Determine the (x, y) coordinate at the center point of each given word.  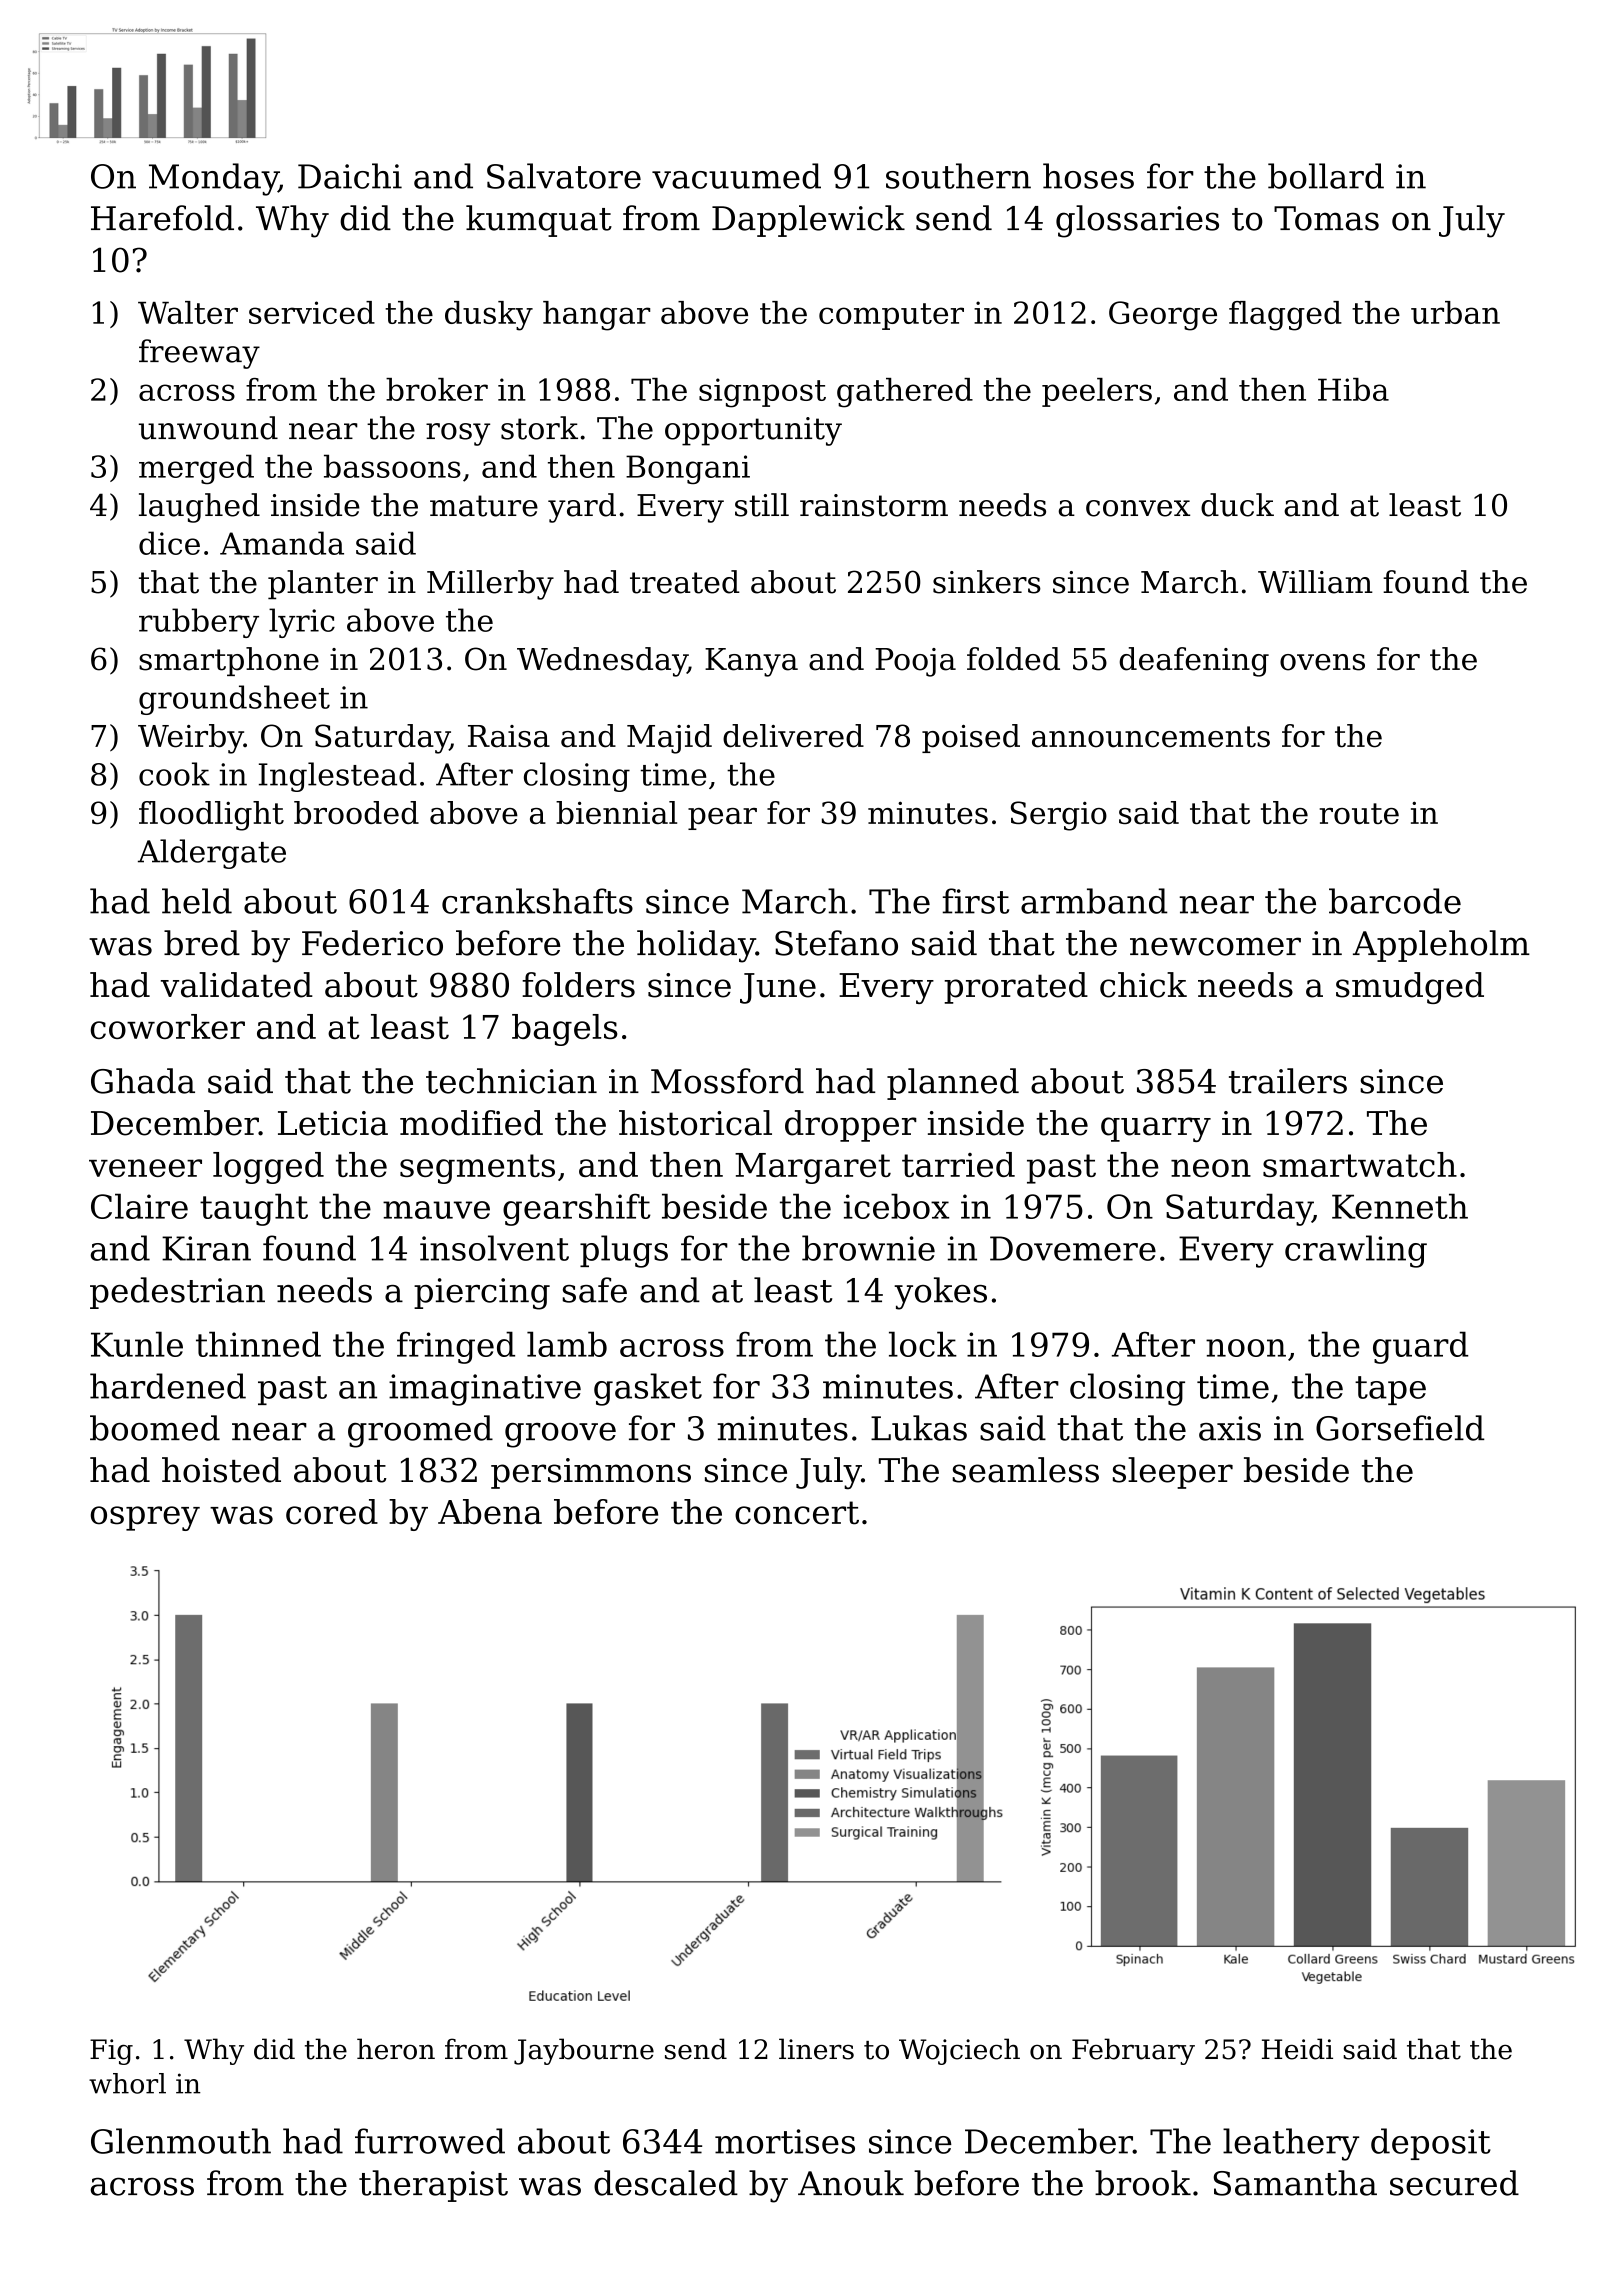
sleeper (1173, 1473)
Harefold (162, 218)
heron (396, 2049)
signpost (762, 393)
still (762, 505)
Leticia (333, 1123)
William (1315, 582)
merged (196, 469)
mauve (436, 1210)
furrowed (430, 2141)
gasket (648, 1389)
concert (797, 1513)
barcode (1395, 901)
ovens (1322, 662)
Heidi (1297, 2049)
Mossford (727, 1081)
